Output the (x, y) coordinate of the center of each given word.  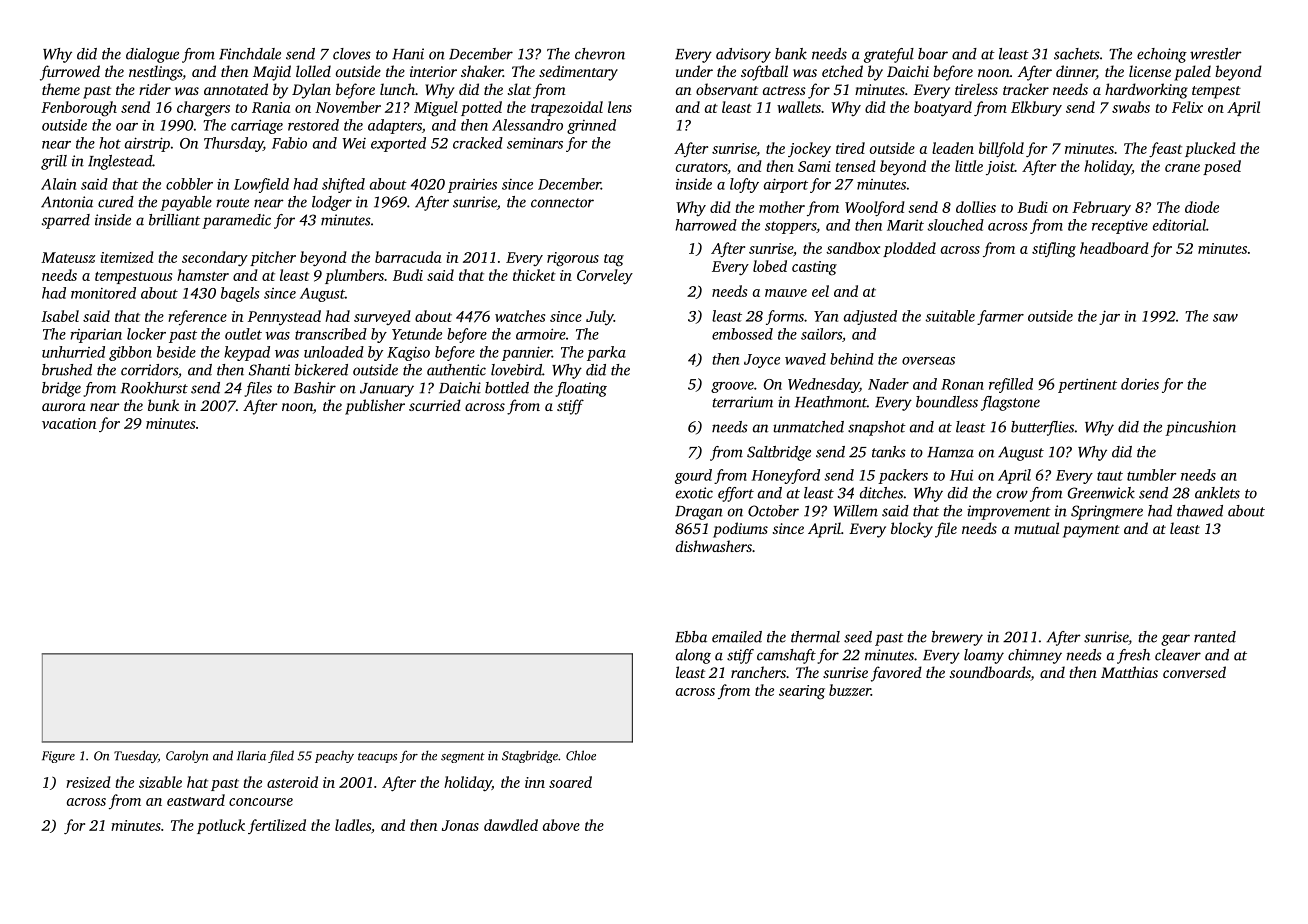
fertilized (277, 826)
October (773, 511)
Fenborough (79, 109)
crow (1012, 494)
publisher (375, 407)
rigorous (573, 259)
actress (784, 90)
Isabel (60, 316)
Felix (1187, 107)
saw (1225, 318)
